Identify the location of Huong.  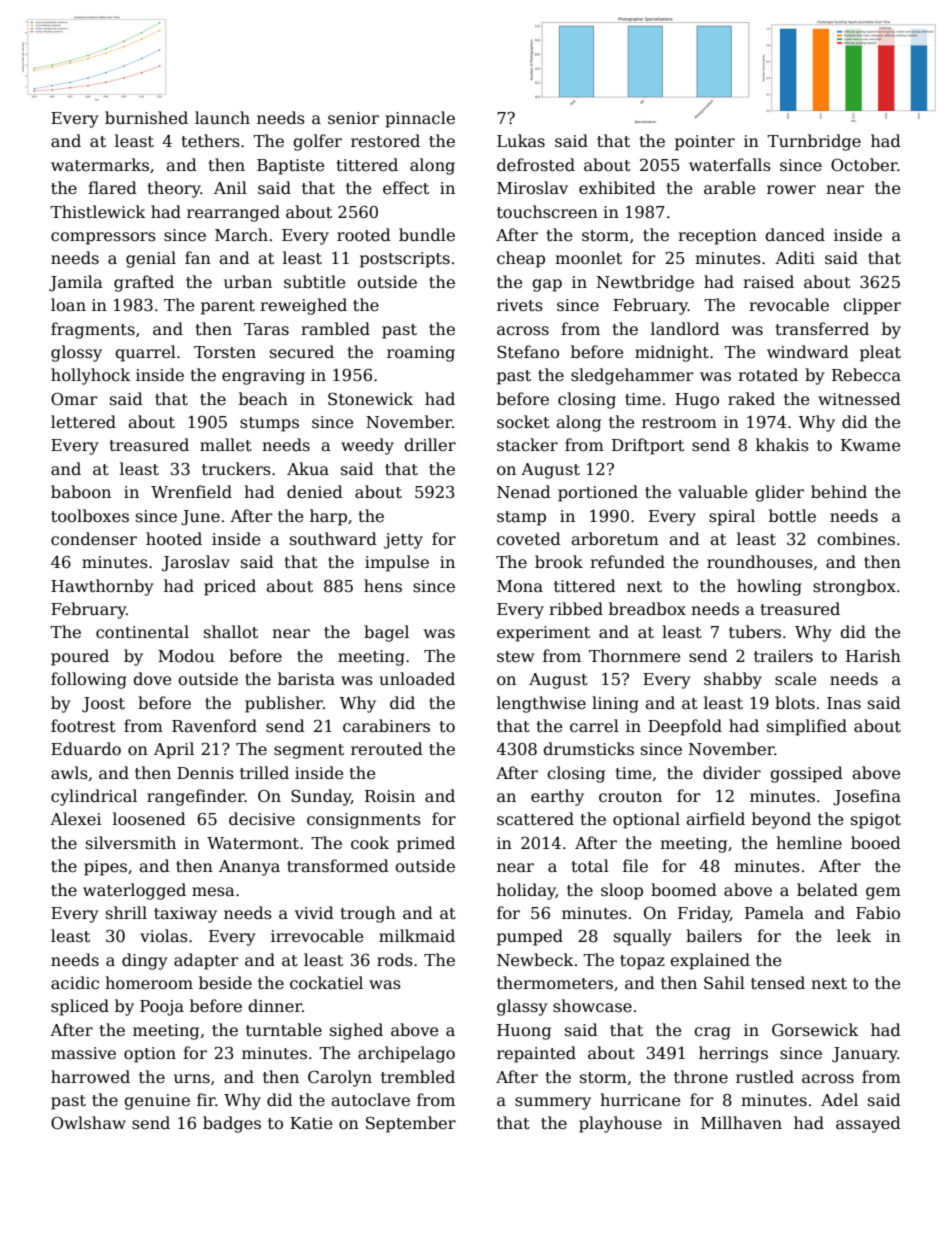
(524, 1032).
